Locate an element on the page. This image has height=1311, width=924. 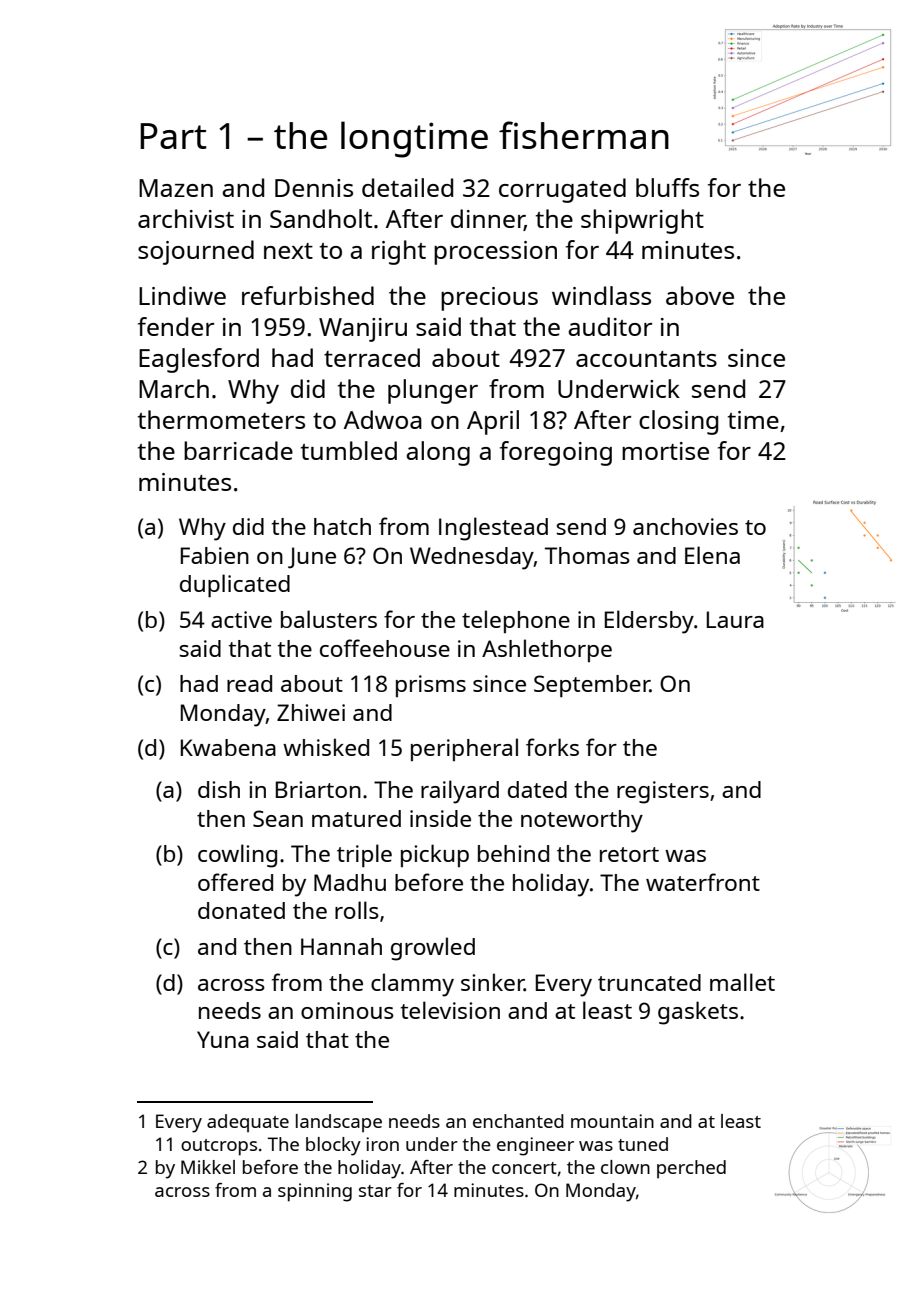
along is located at coordinates (438, 453).
